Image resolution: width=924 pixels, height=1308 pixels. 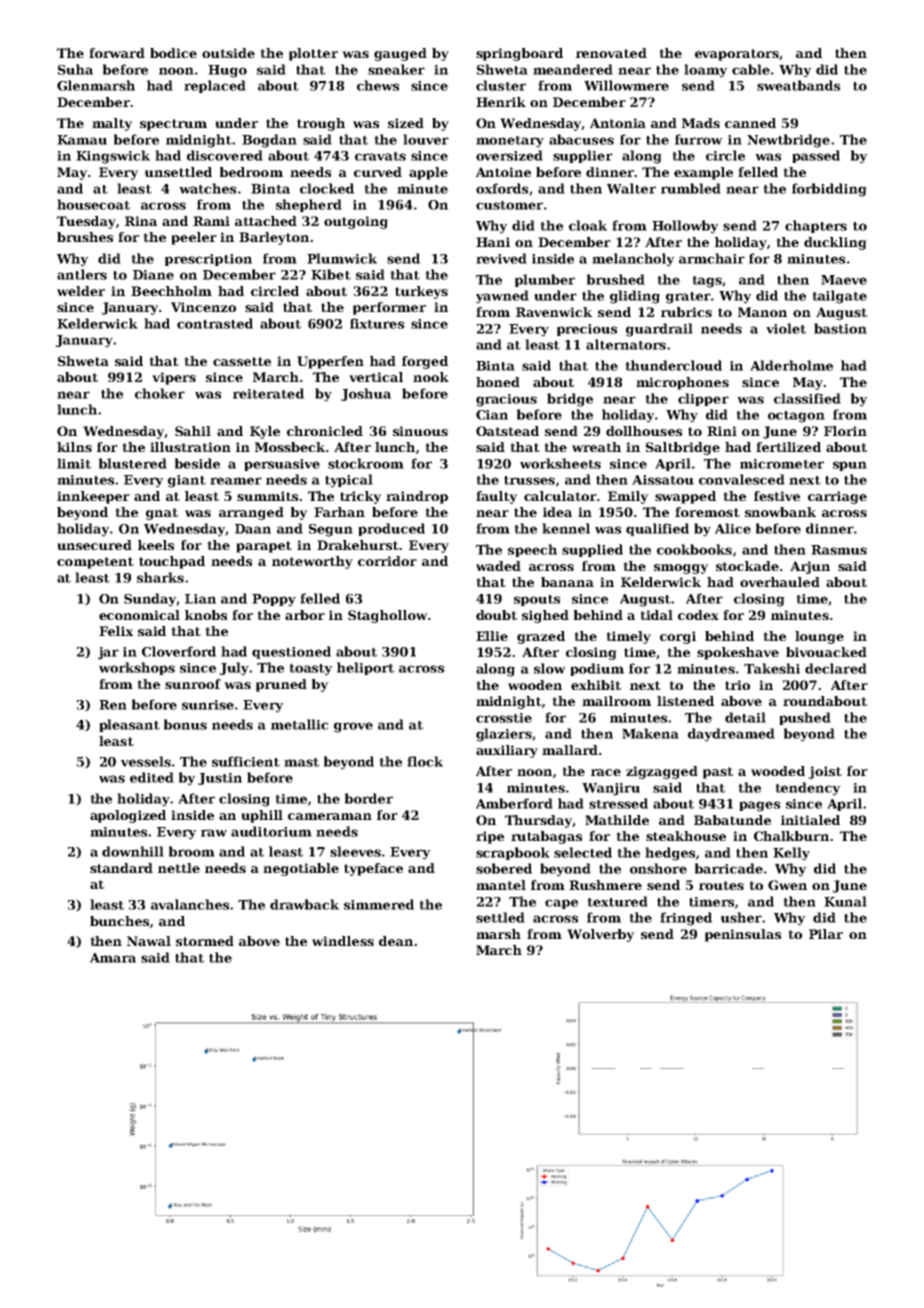 I want to click on stormed, so click(x=205, y=941).
